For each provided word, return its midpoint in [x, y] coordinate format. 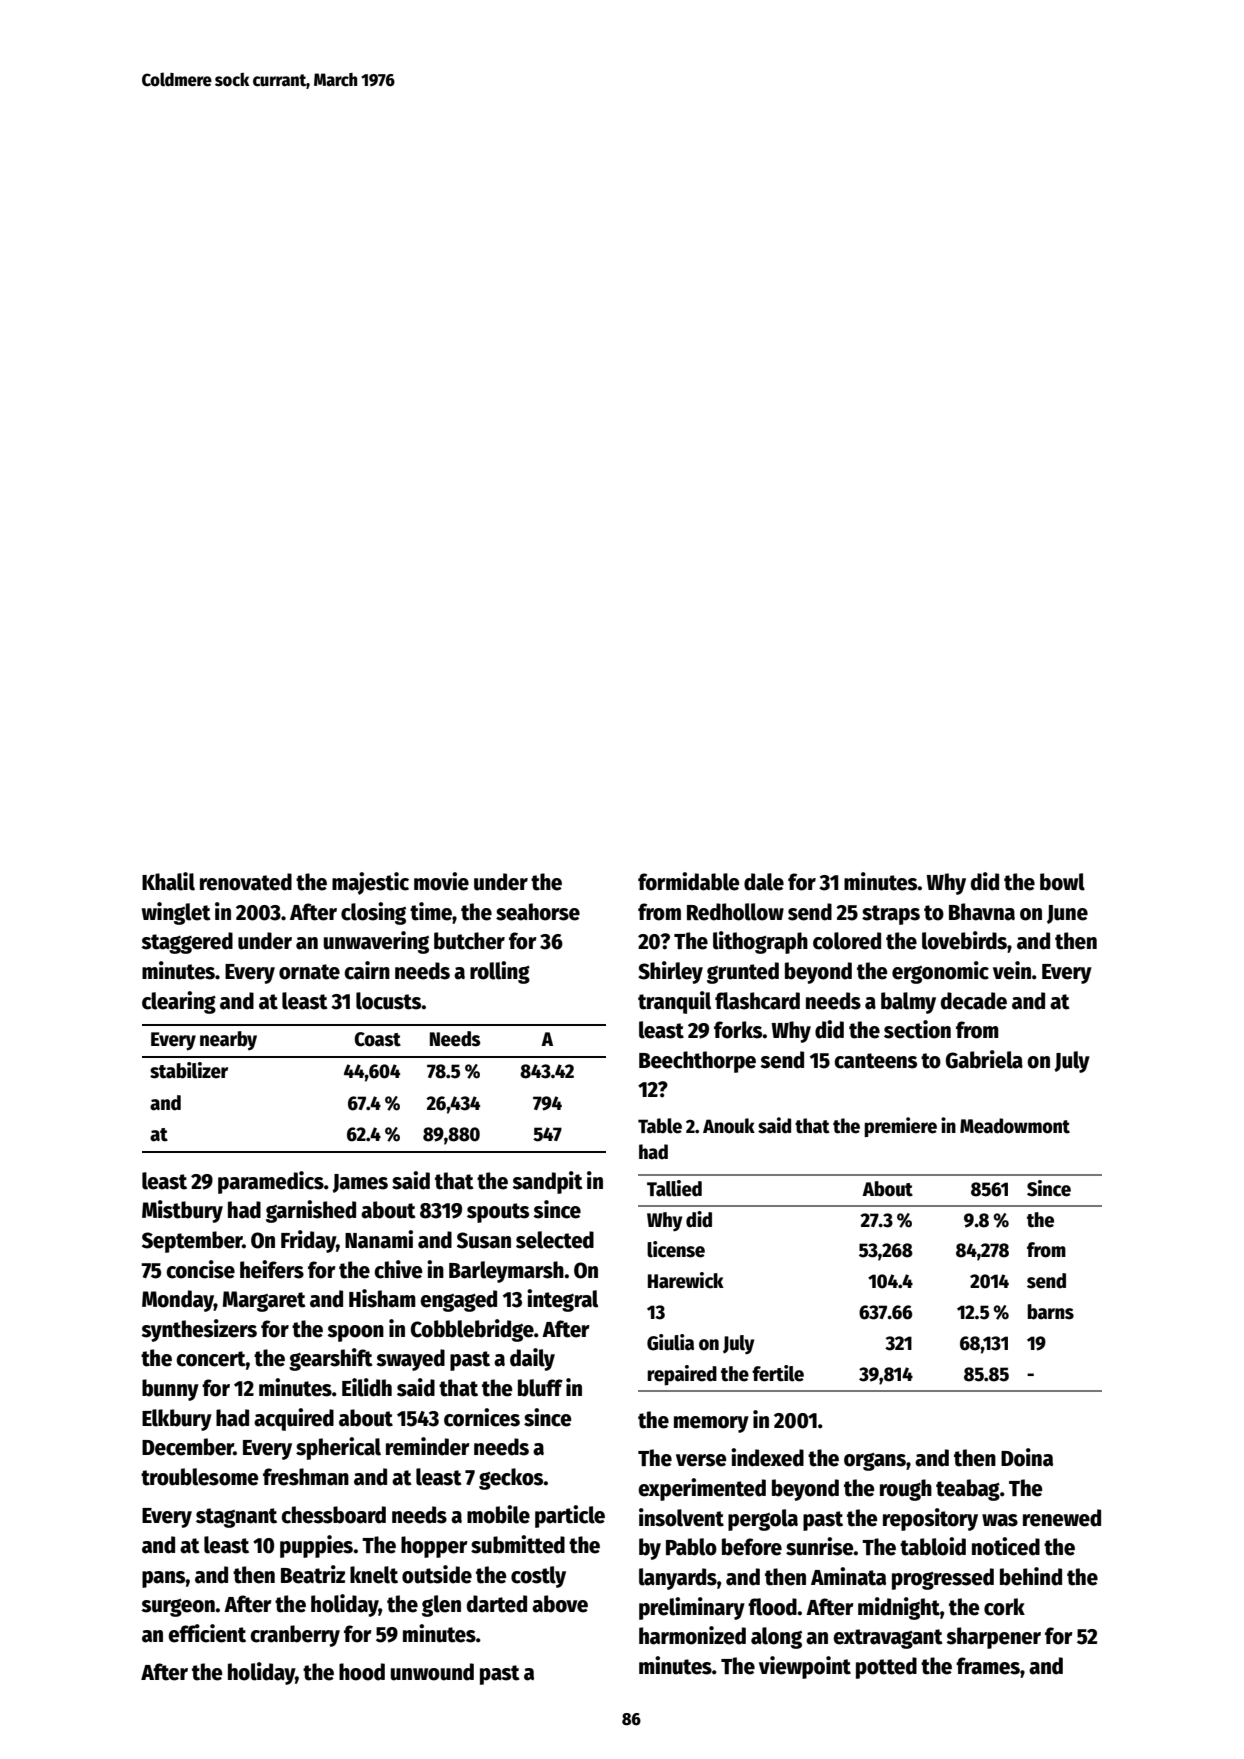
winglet [176, 913]
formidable [689, 881]
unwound [432, 1672]
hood [362, 1672]
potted [886, 1668]
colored [847, 941]
